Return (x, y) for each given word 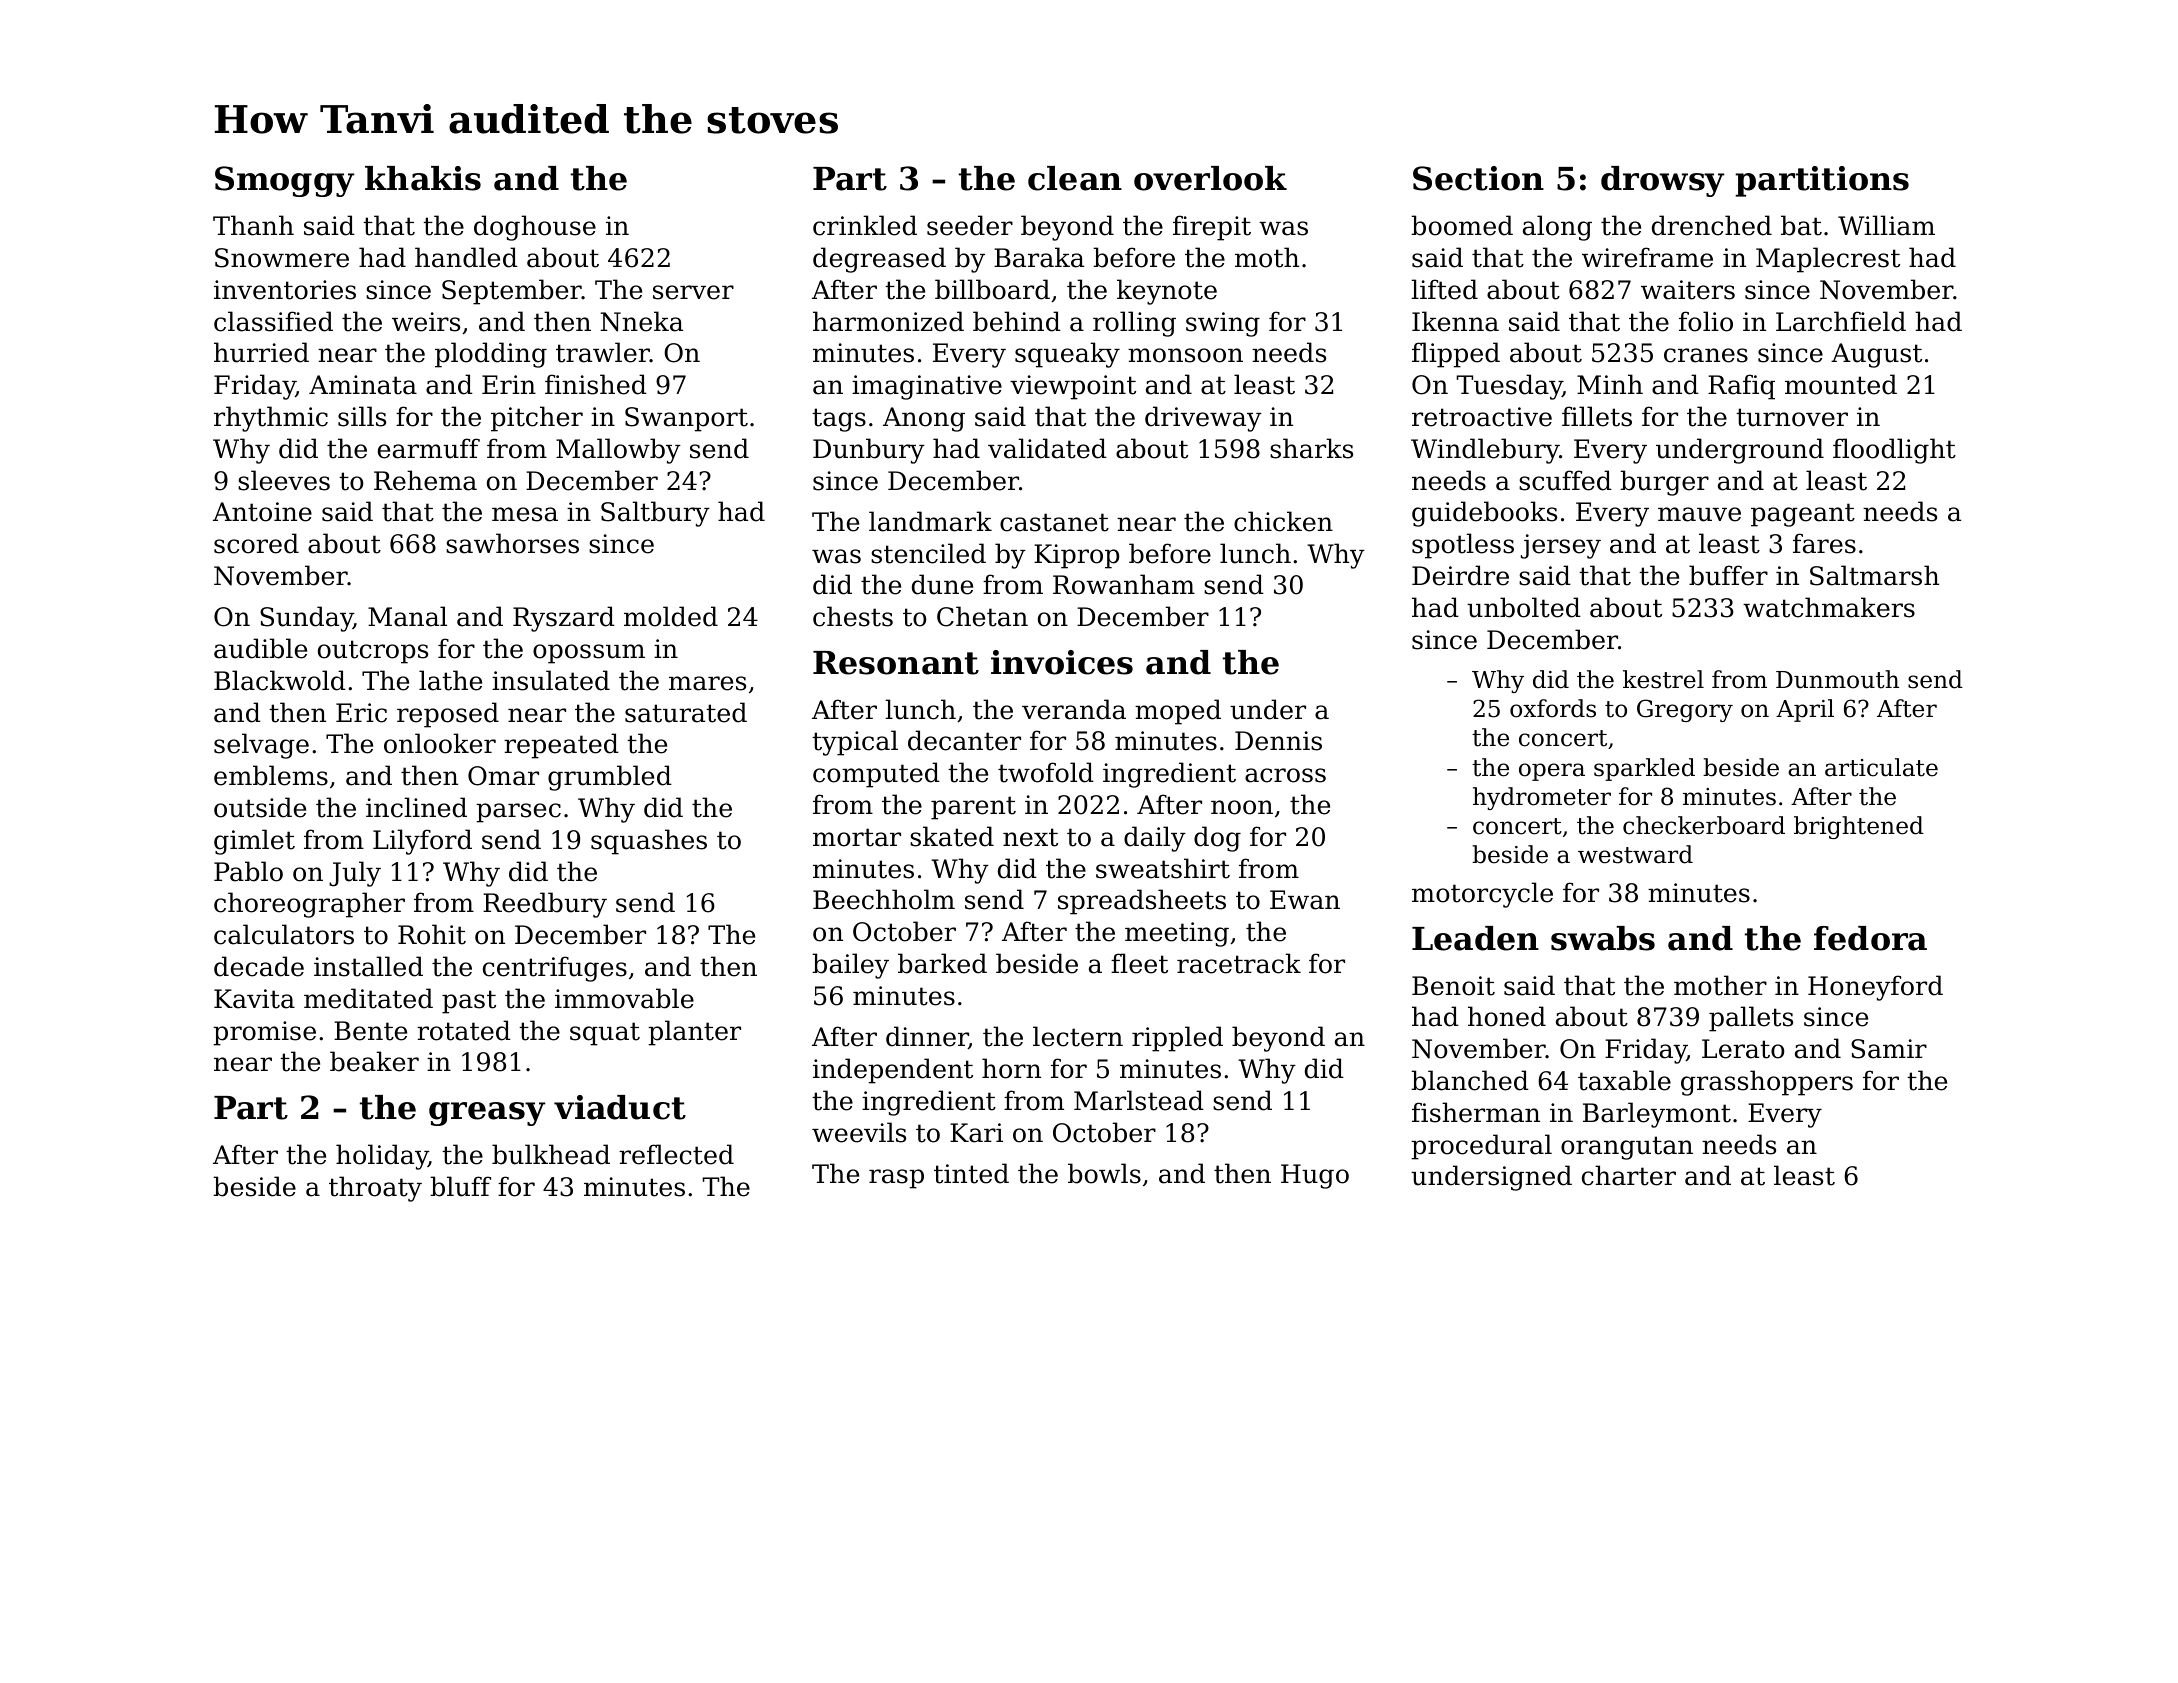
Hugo (1315, 1176)
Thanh (253, 225)
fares (1824, 543)
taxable (1624, 1080)
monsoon (1185, 355)
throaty (375, 1189)
